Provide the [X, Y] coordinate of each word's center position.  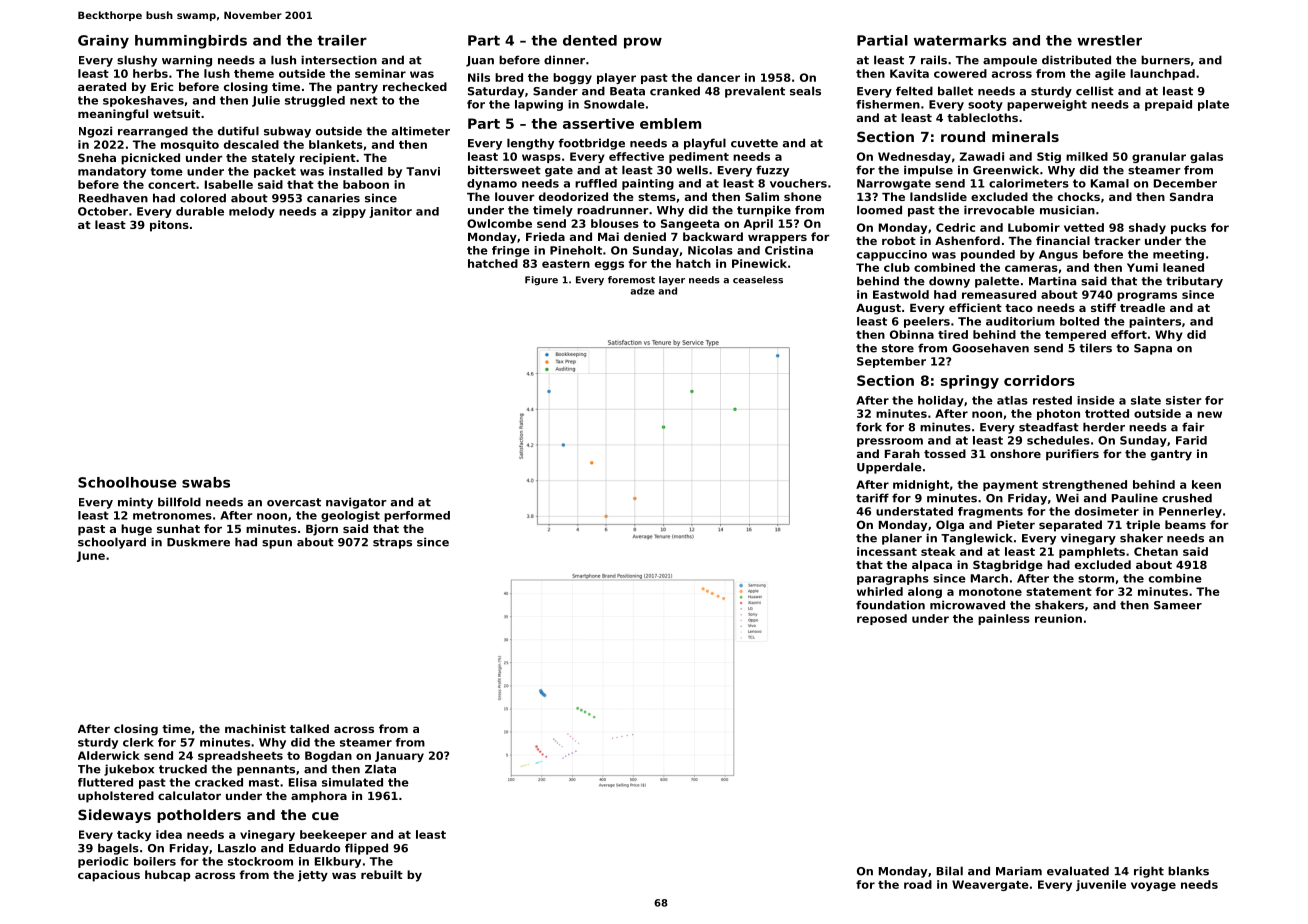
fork [869, 427]
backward [713, 236]
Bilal [950, 871]
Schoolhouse [127, 482]
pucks [1188, 228]
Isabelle [229, 184]
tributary [1194, 282]
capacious [109, 876]
